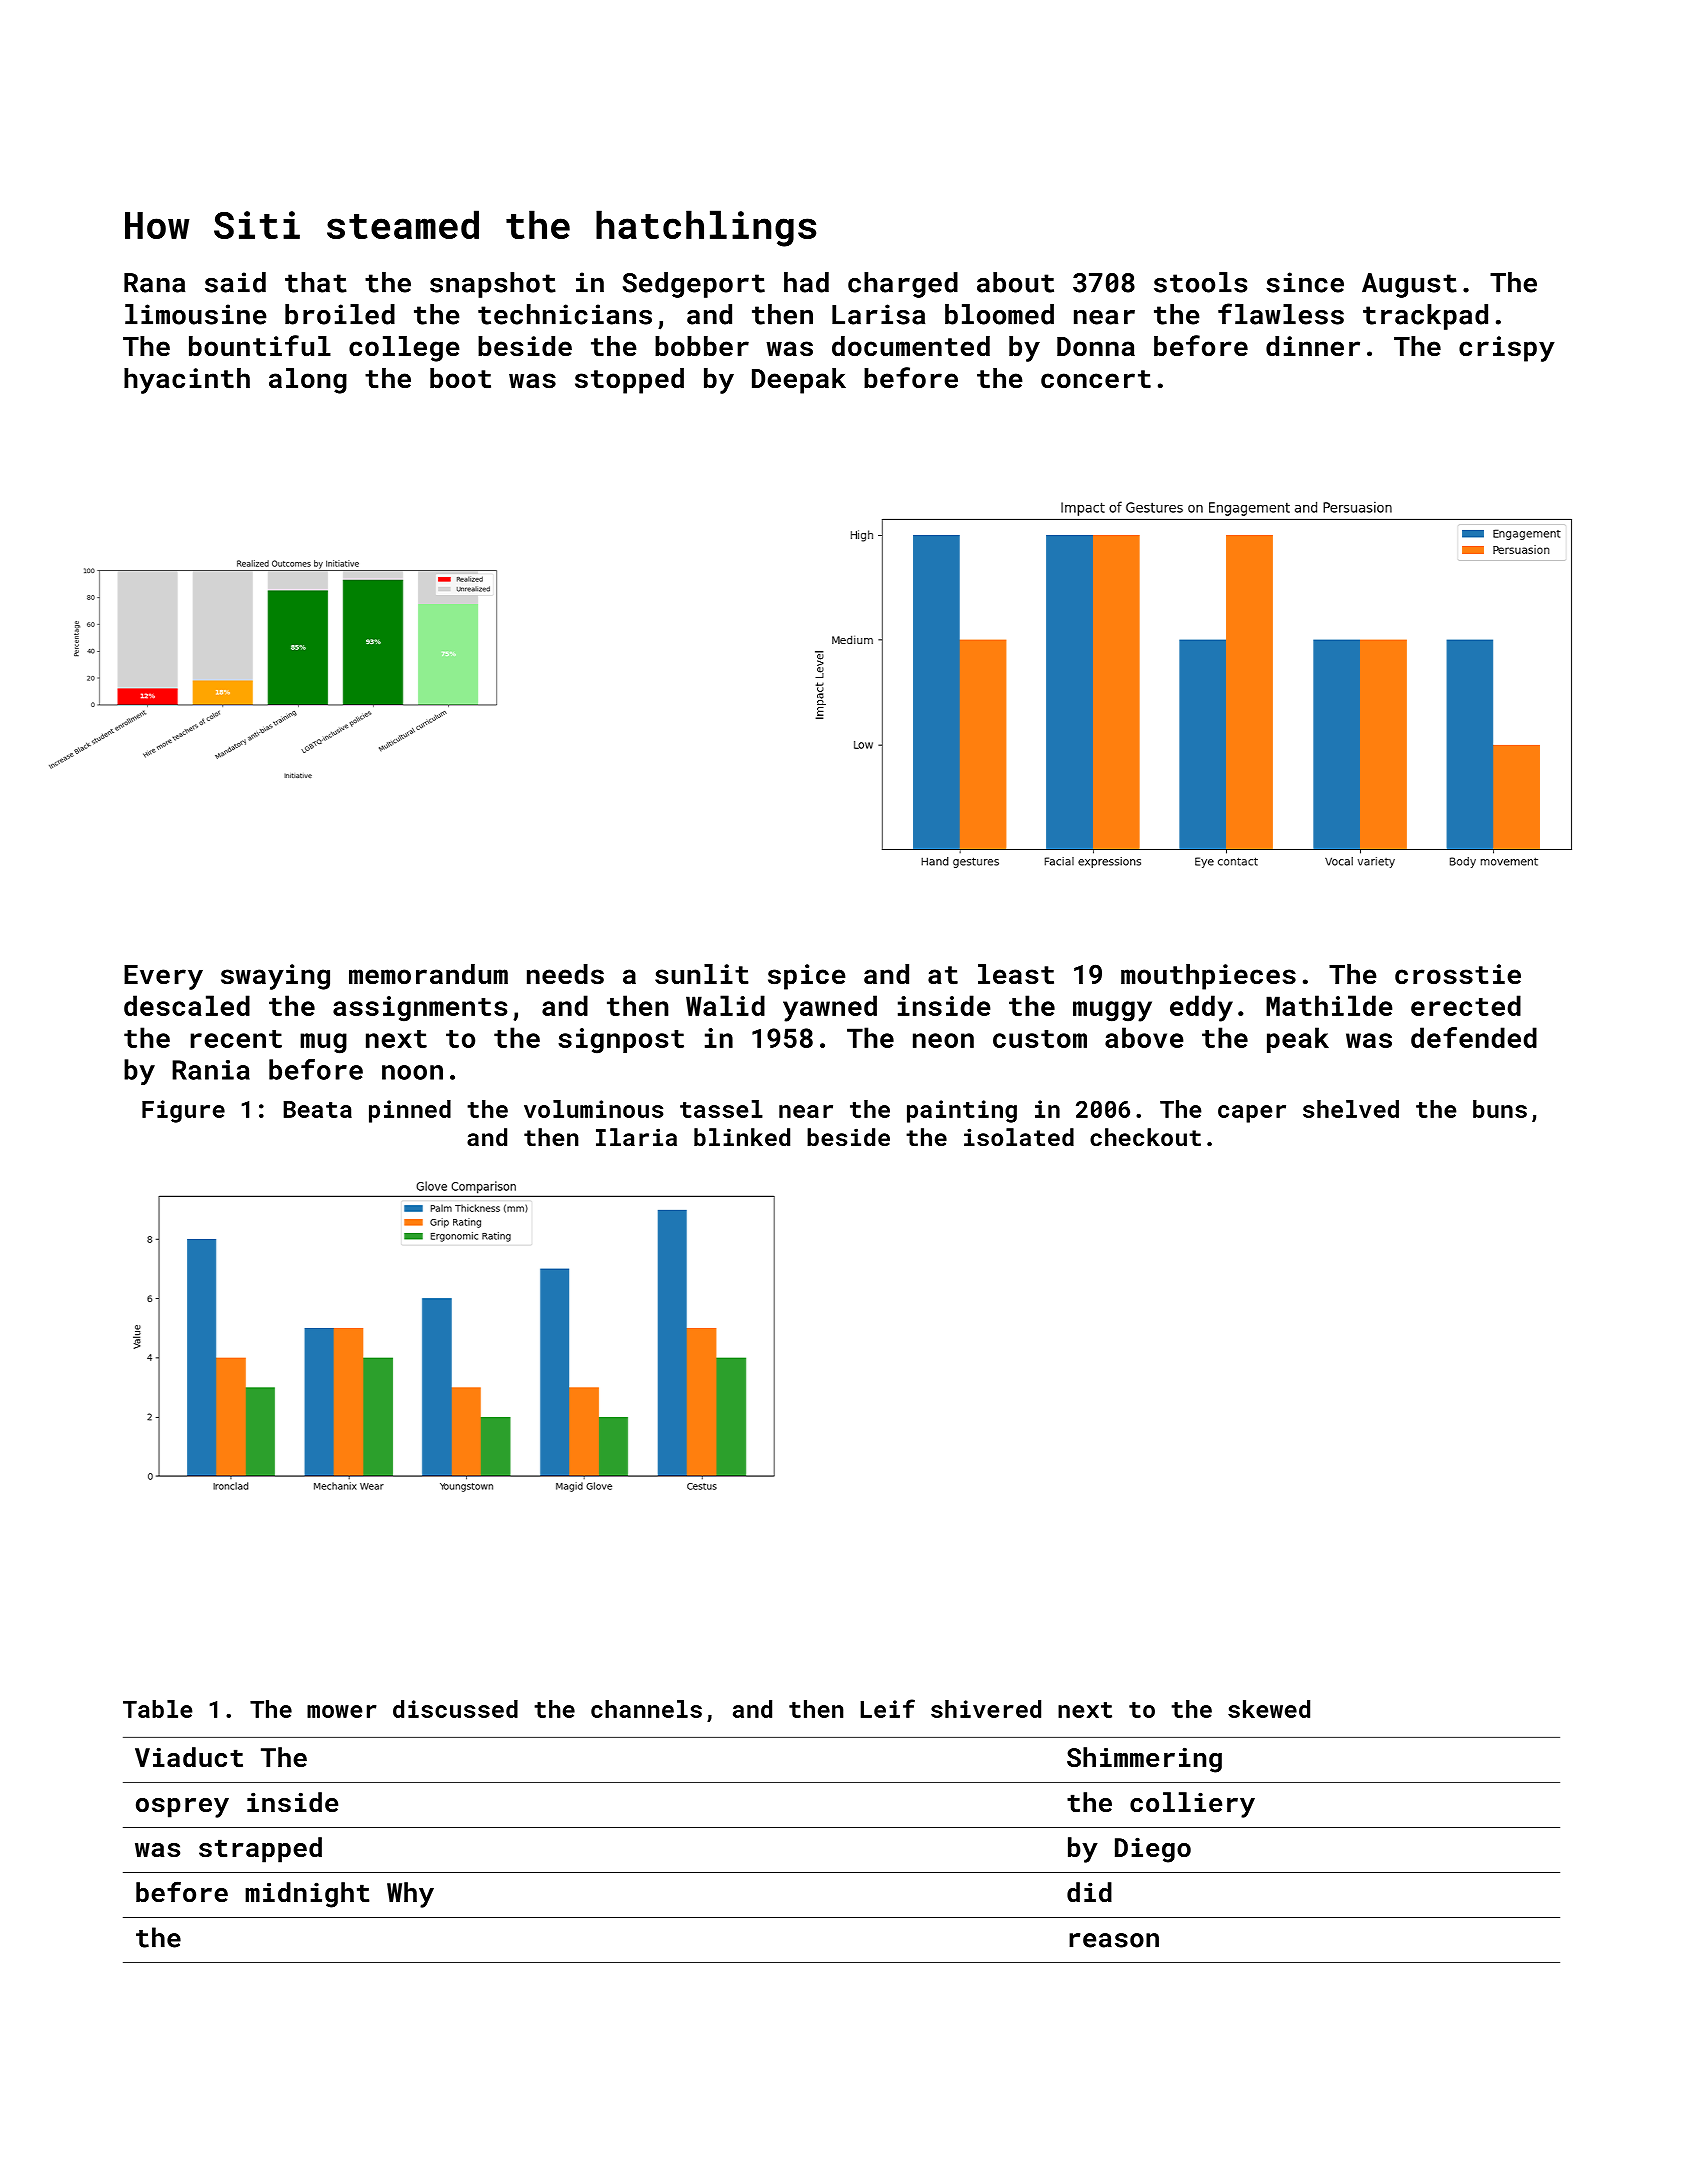 This screenshot has height=2178, width=1683. What do you see at coordinates (316, 282) in the screenshot?
I see `that` at bounding box center [316, 282].
